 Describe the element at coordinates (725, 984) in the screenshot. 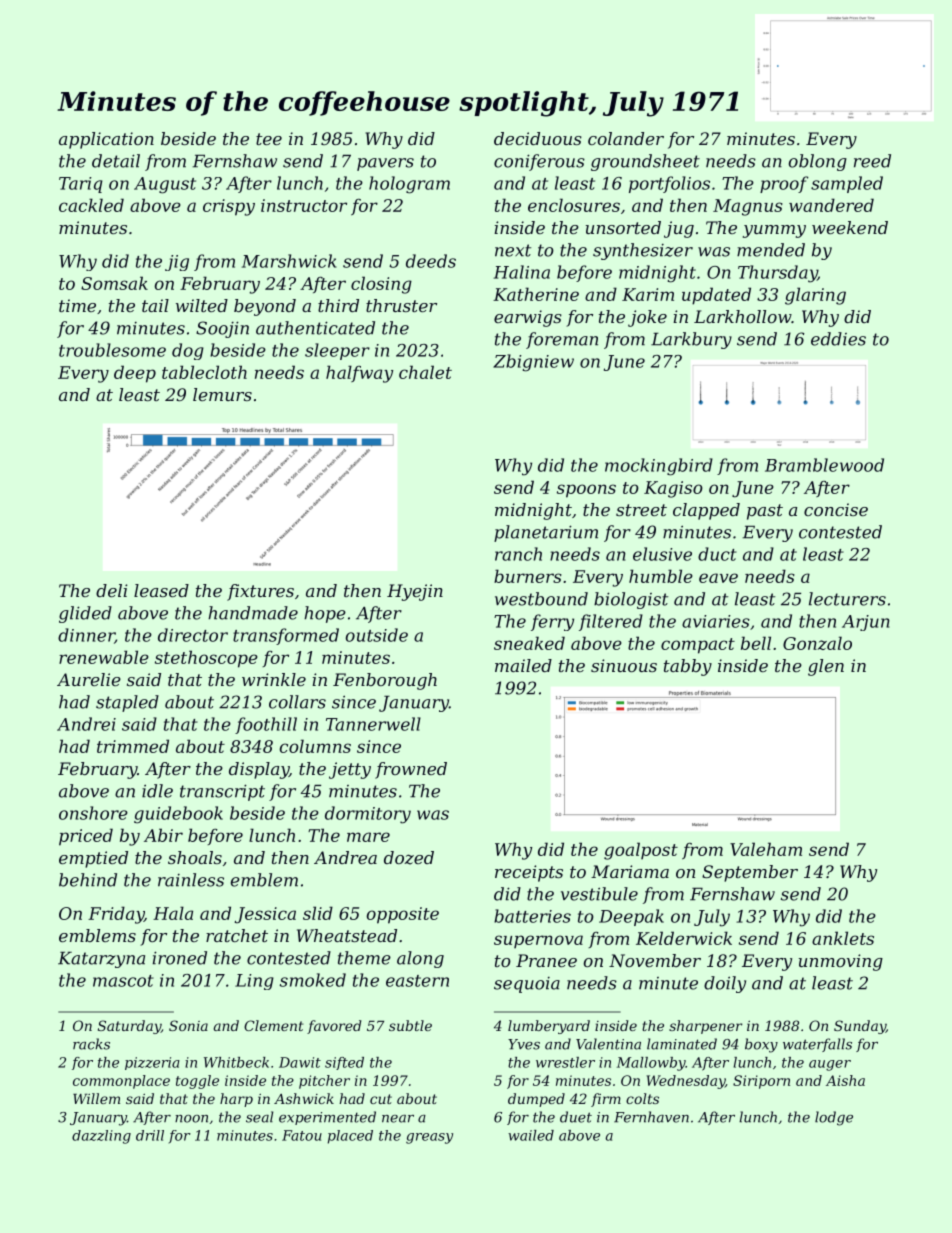

I see `doily` at that location.
